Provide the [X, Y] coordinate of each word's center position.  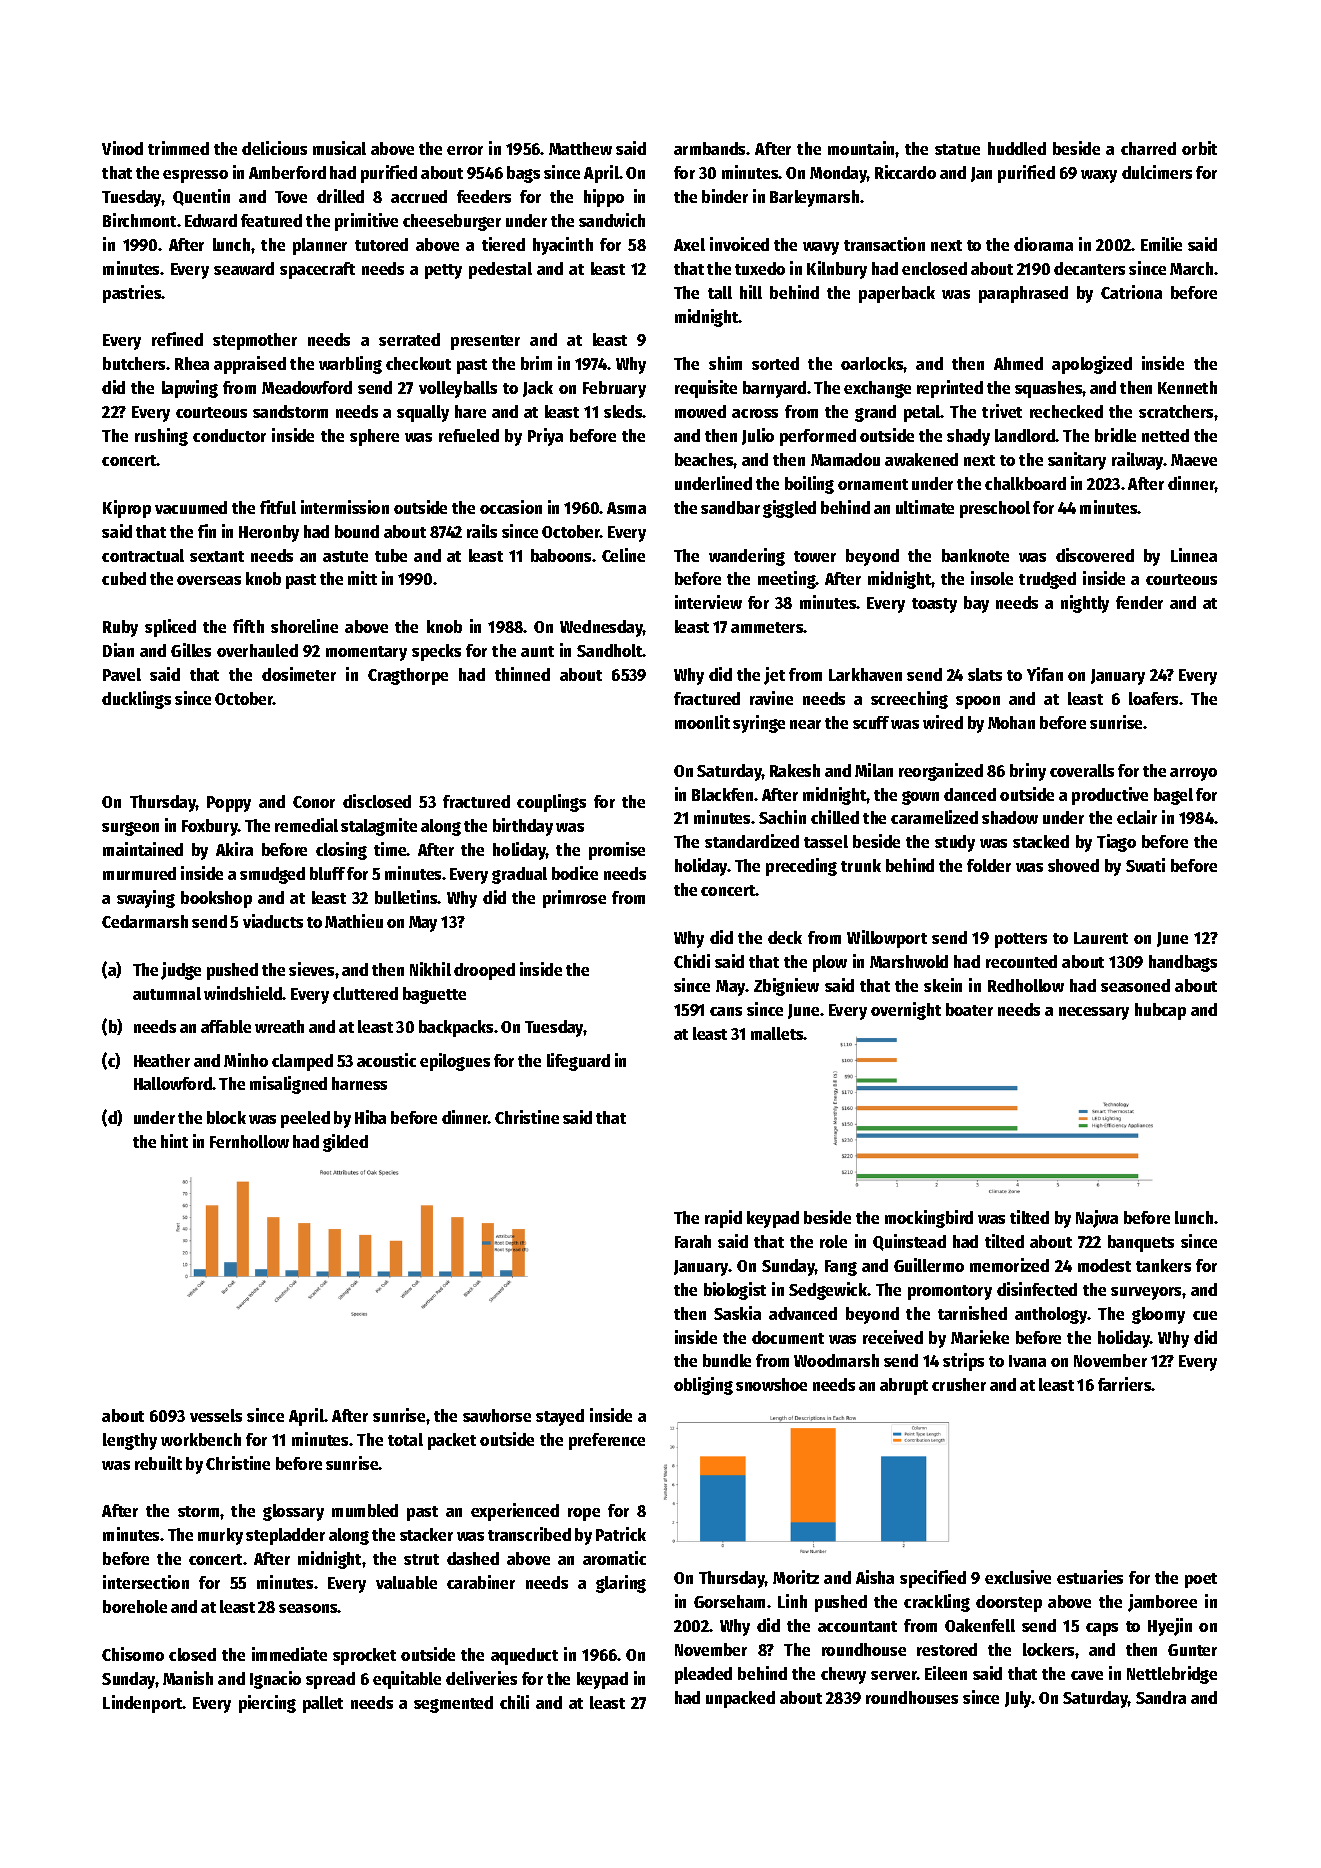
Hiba [370, 1117]
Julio [758, 436]
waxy [1099, 176]
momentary [366, 653]
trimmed [178, 148]
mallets [777, 1033]
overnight [906, 1011]
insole [992, 578]
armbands [709, 148]
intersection [146, 1582]
